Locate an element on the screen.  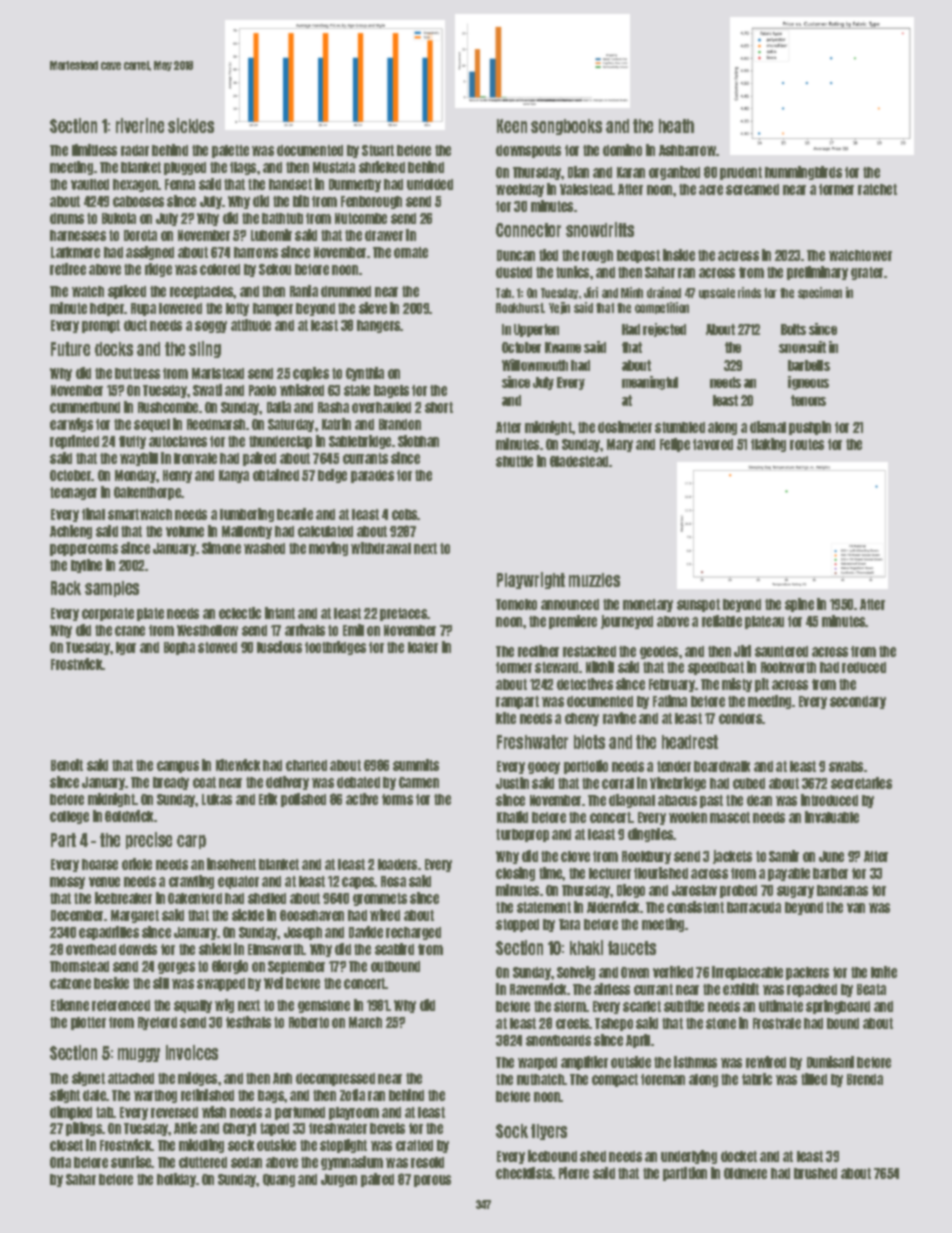
Achieng is located at coordinates (71, 532).
